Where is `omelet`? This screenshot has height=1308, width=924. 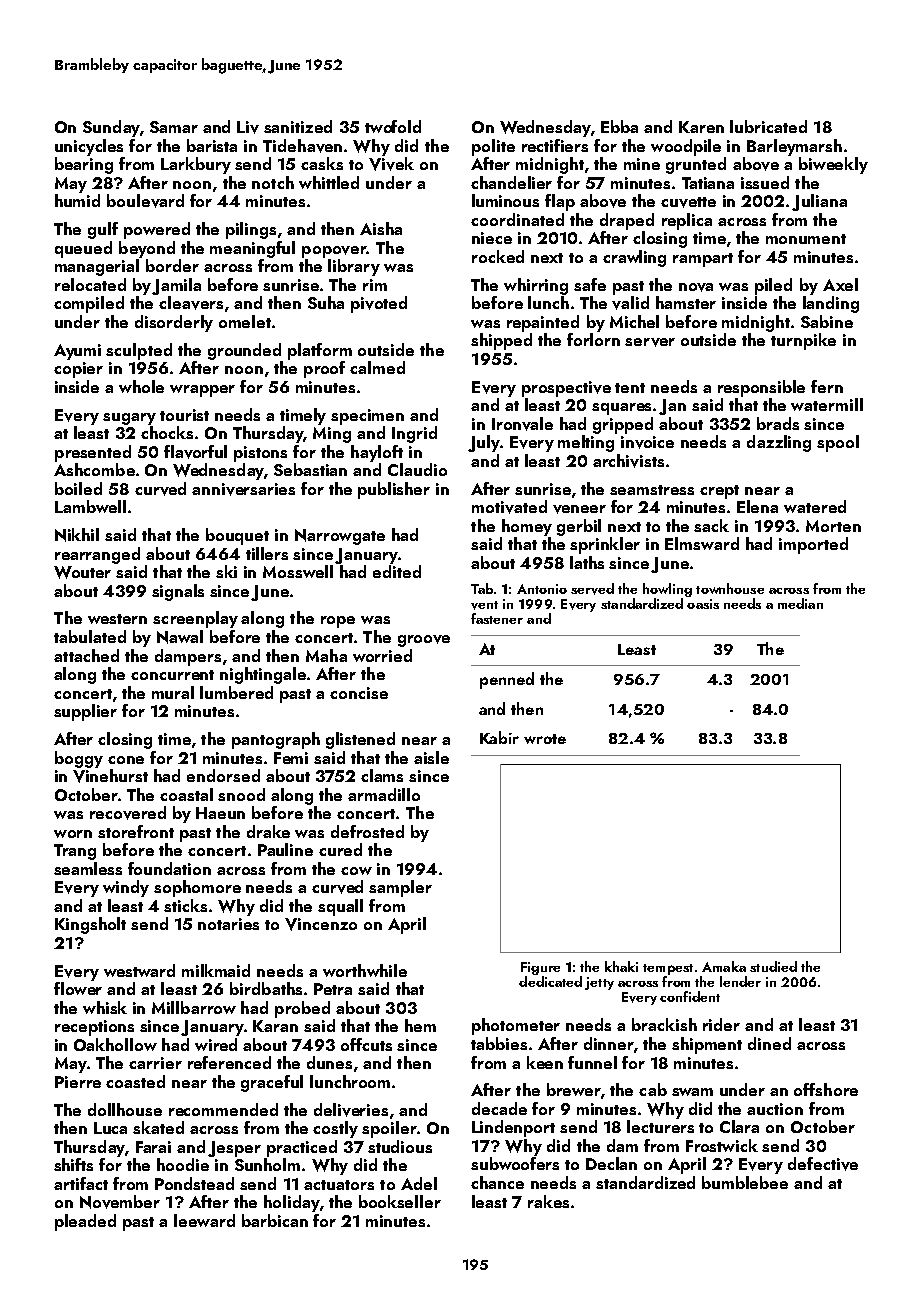
omelet is located at coordinates (245, 321).
